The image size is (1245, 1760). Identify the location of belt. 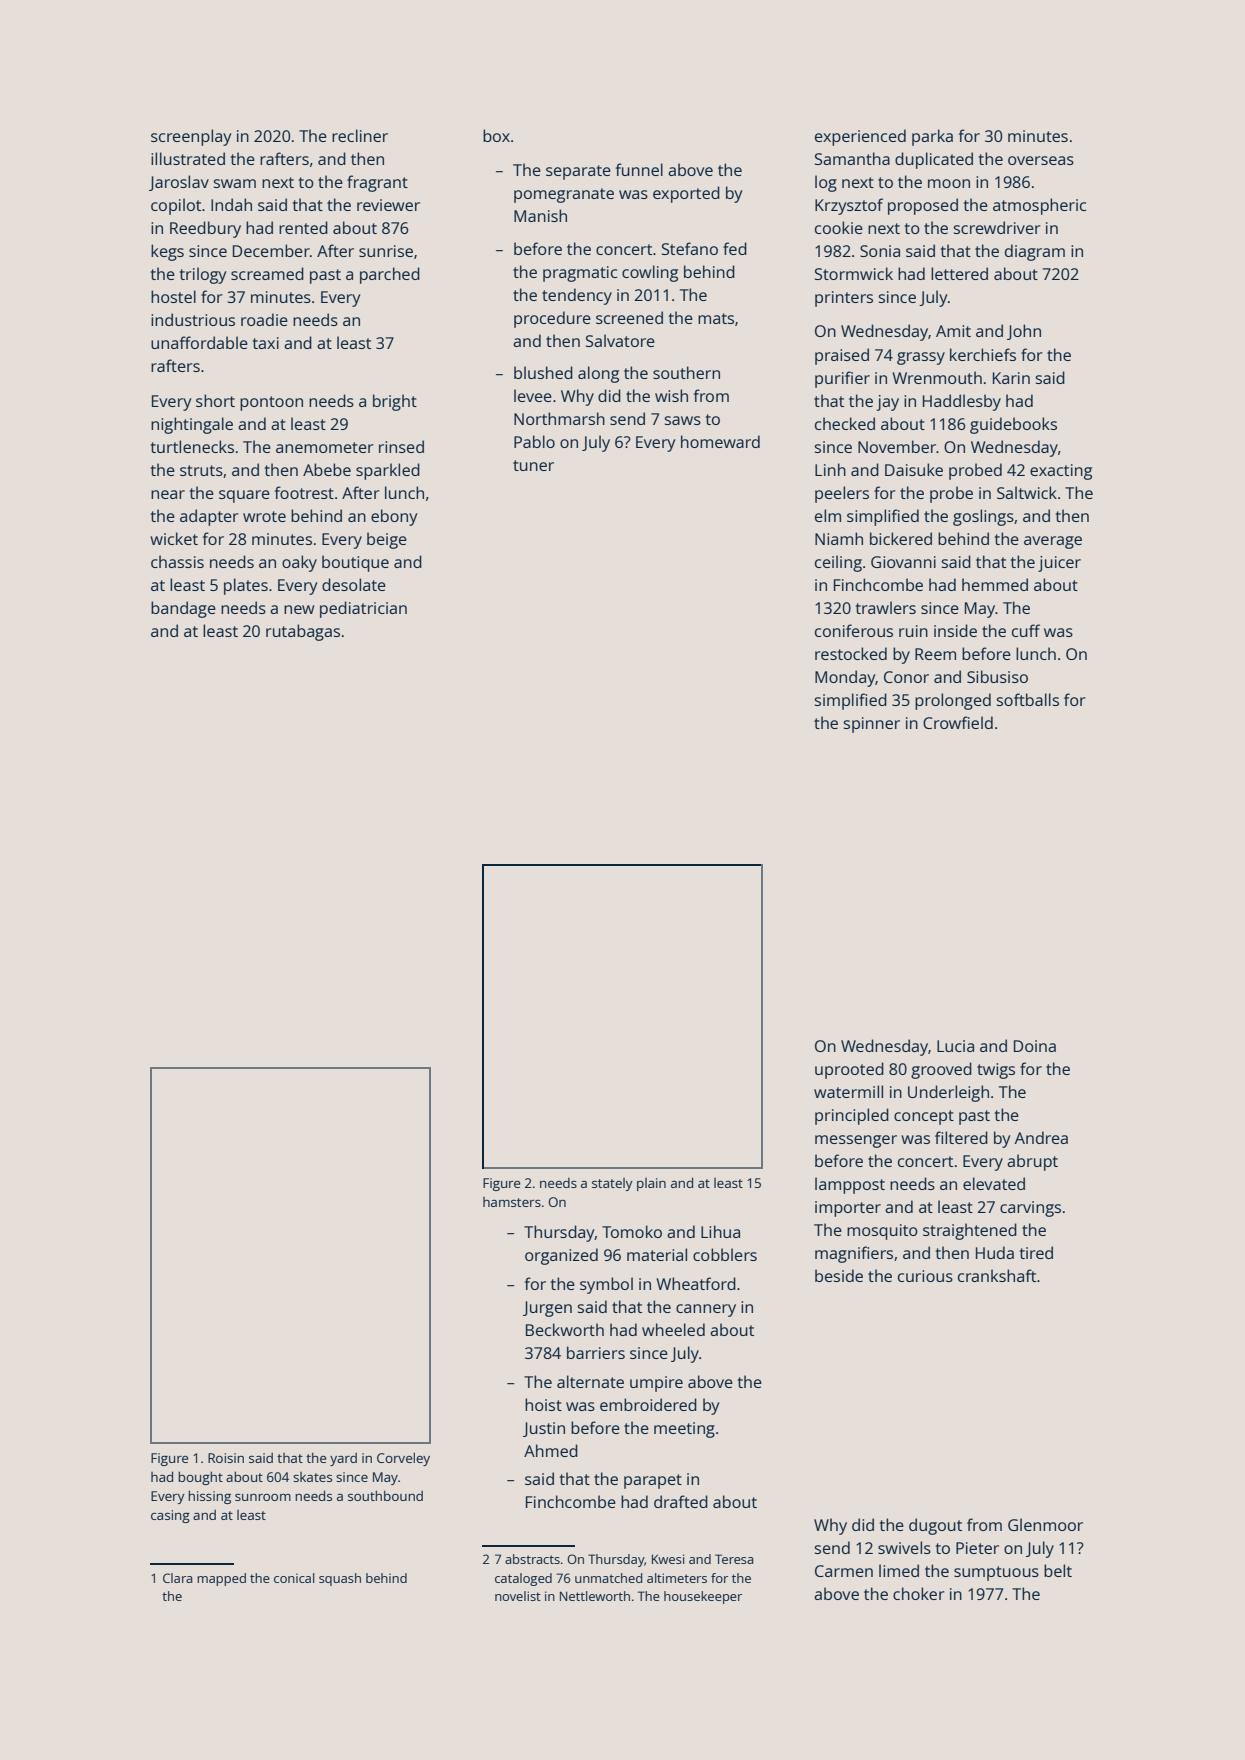
(1058, 1570).
